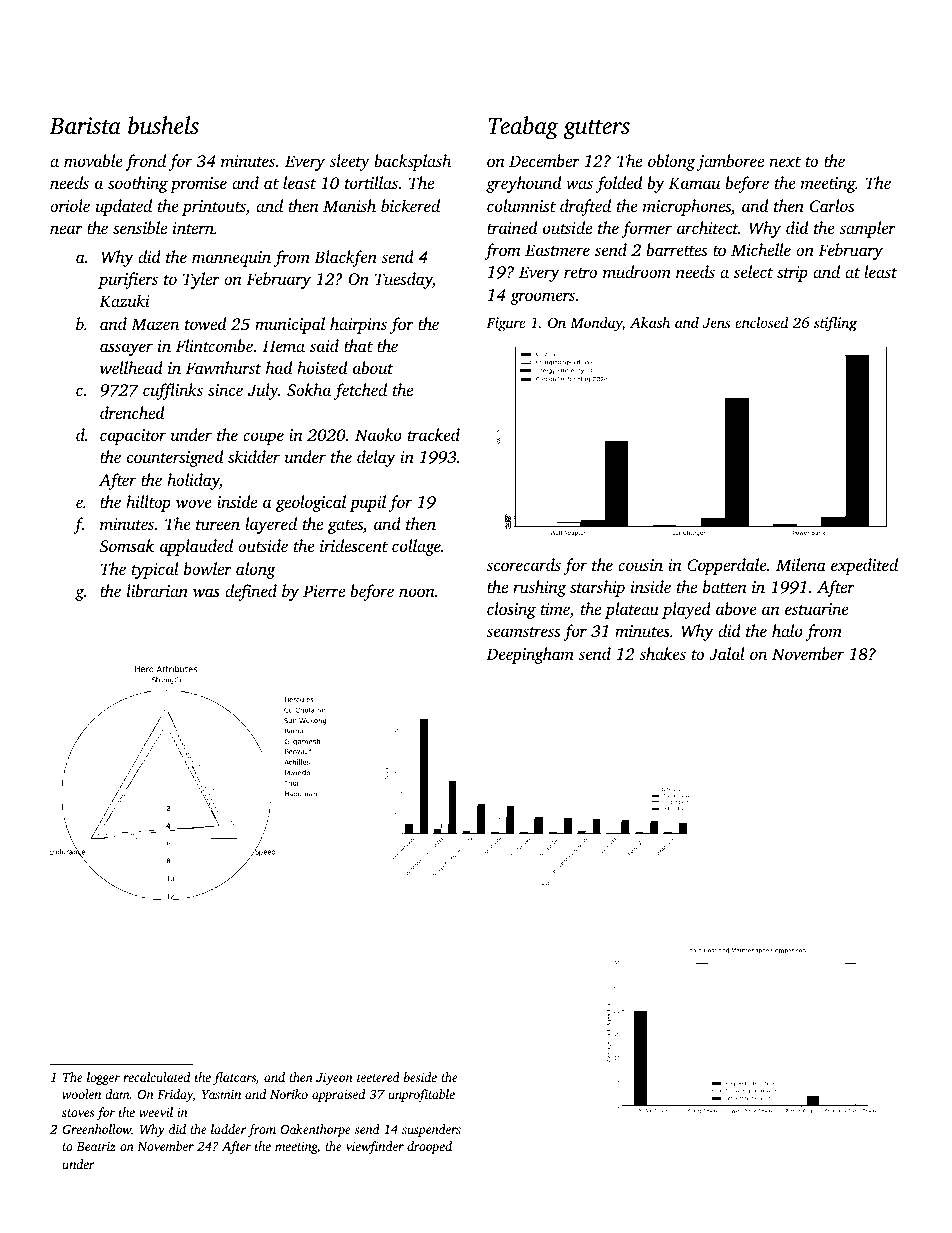  What do you see at coordinates (148, 503) in the screenshot?
I see `hilltop` at bounding box center [148, 503].
